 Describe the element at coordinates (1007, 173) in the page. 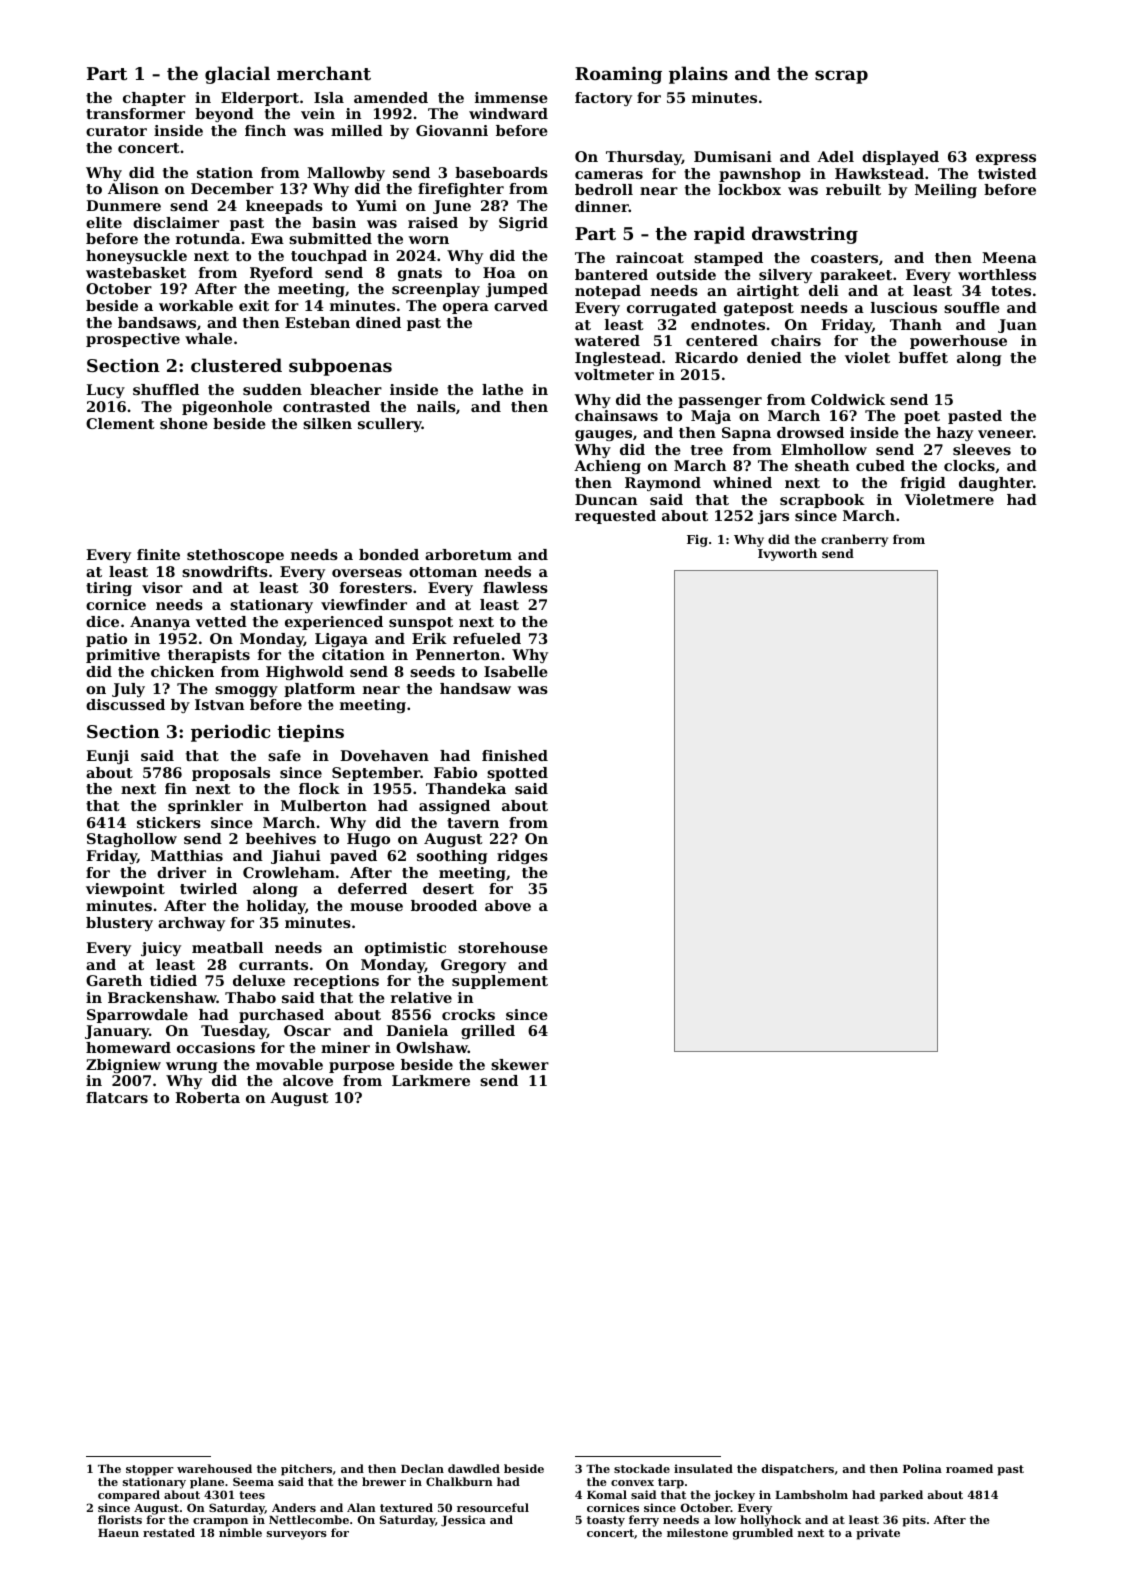

I see `twisted` at that location.
